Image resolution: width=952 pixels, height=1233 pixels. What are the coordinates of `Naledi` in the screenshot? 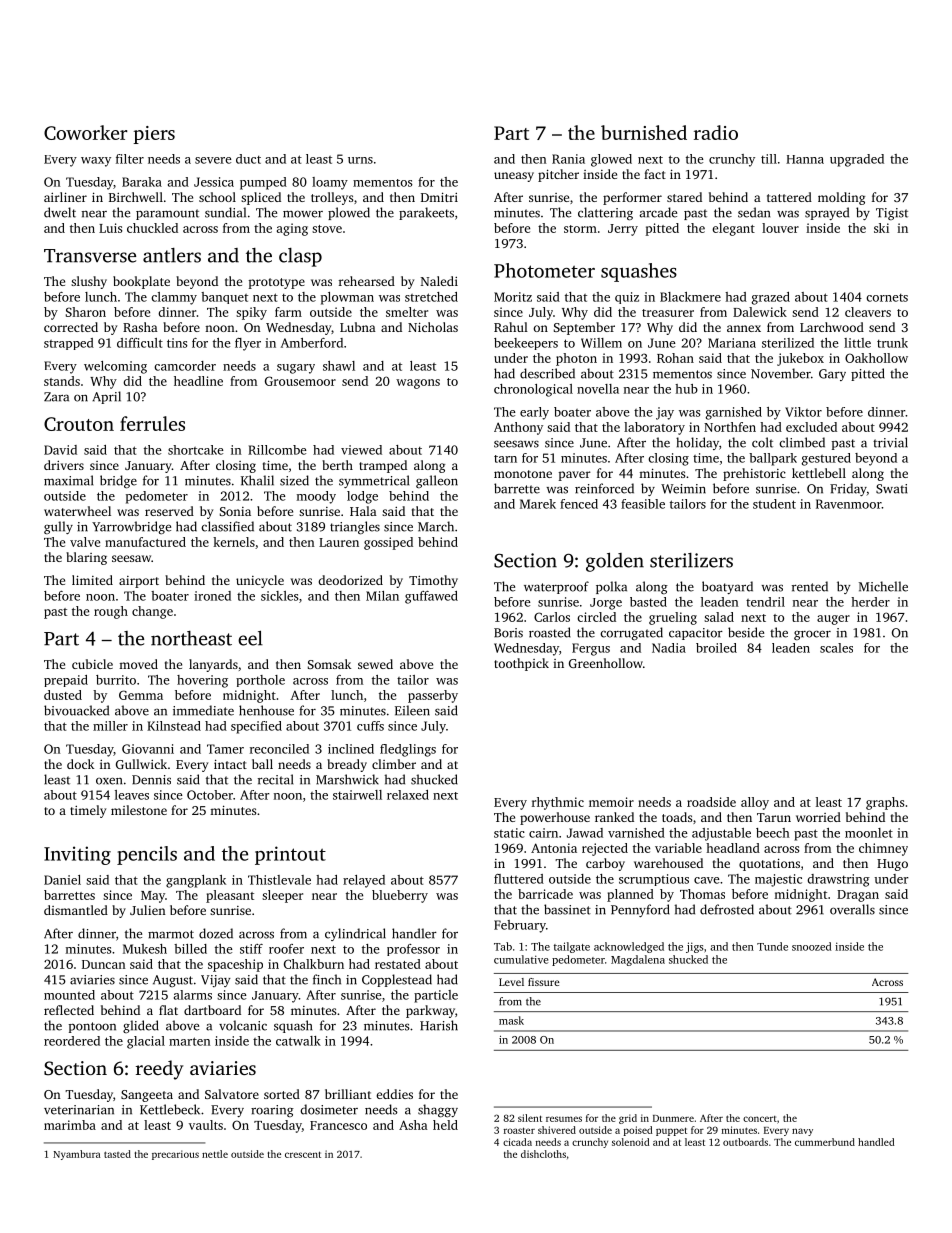 It's located at (439, 281).
